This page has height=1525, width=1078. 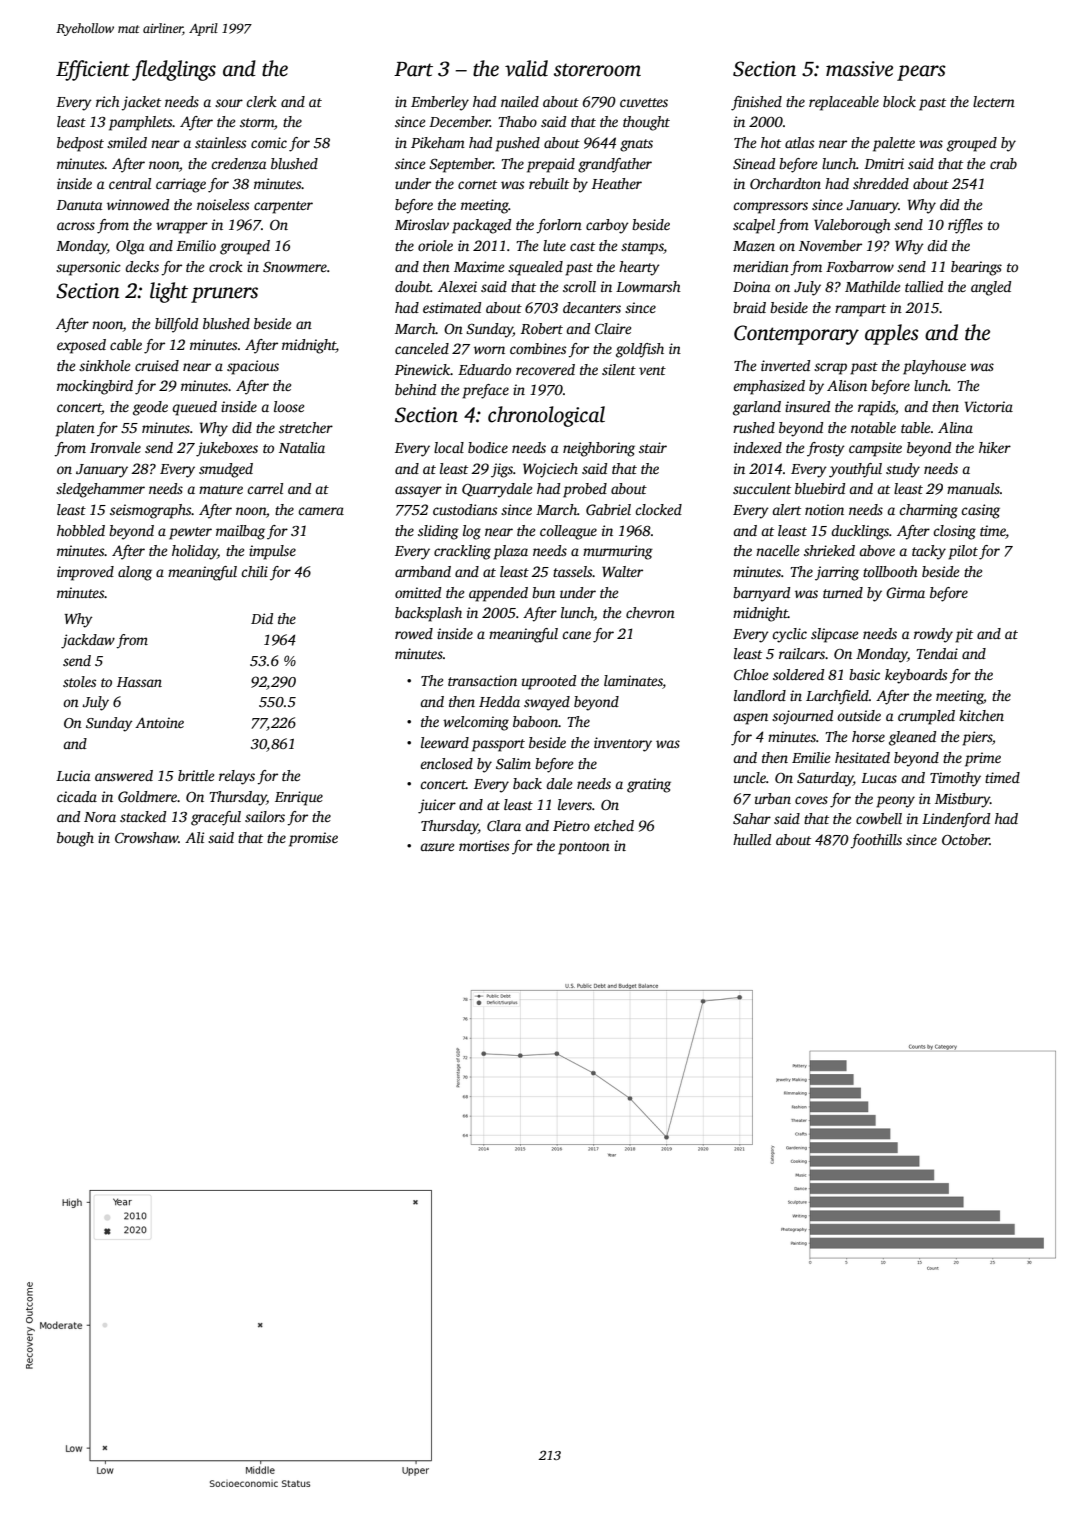 What do you see at coordinates (254, 571) in the page?
I see `chili` at bounding box center [254, 571].
